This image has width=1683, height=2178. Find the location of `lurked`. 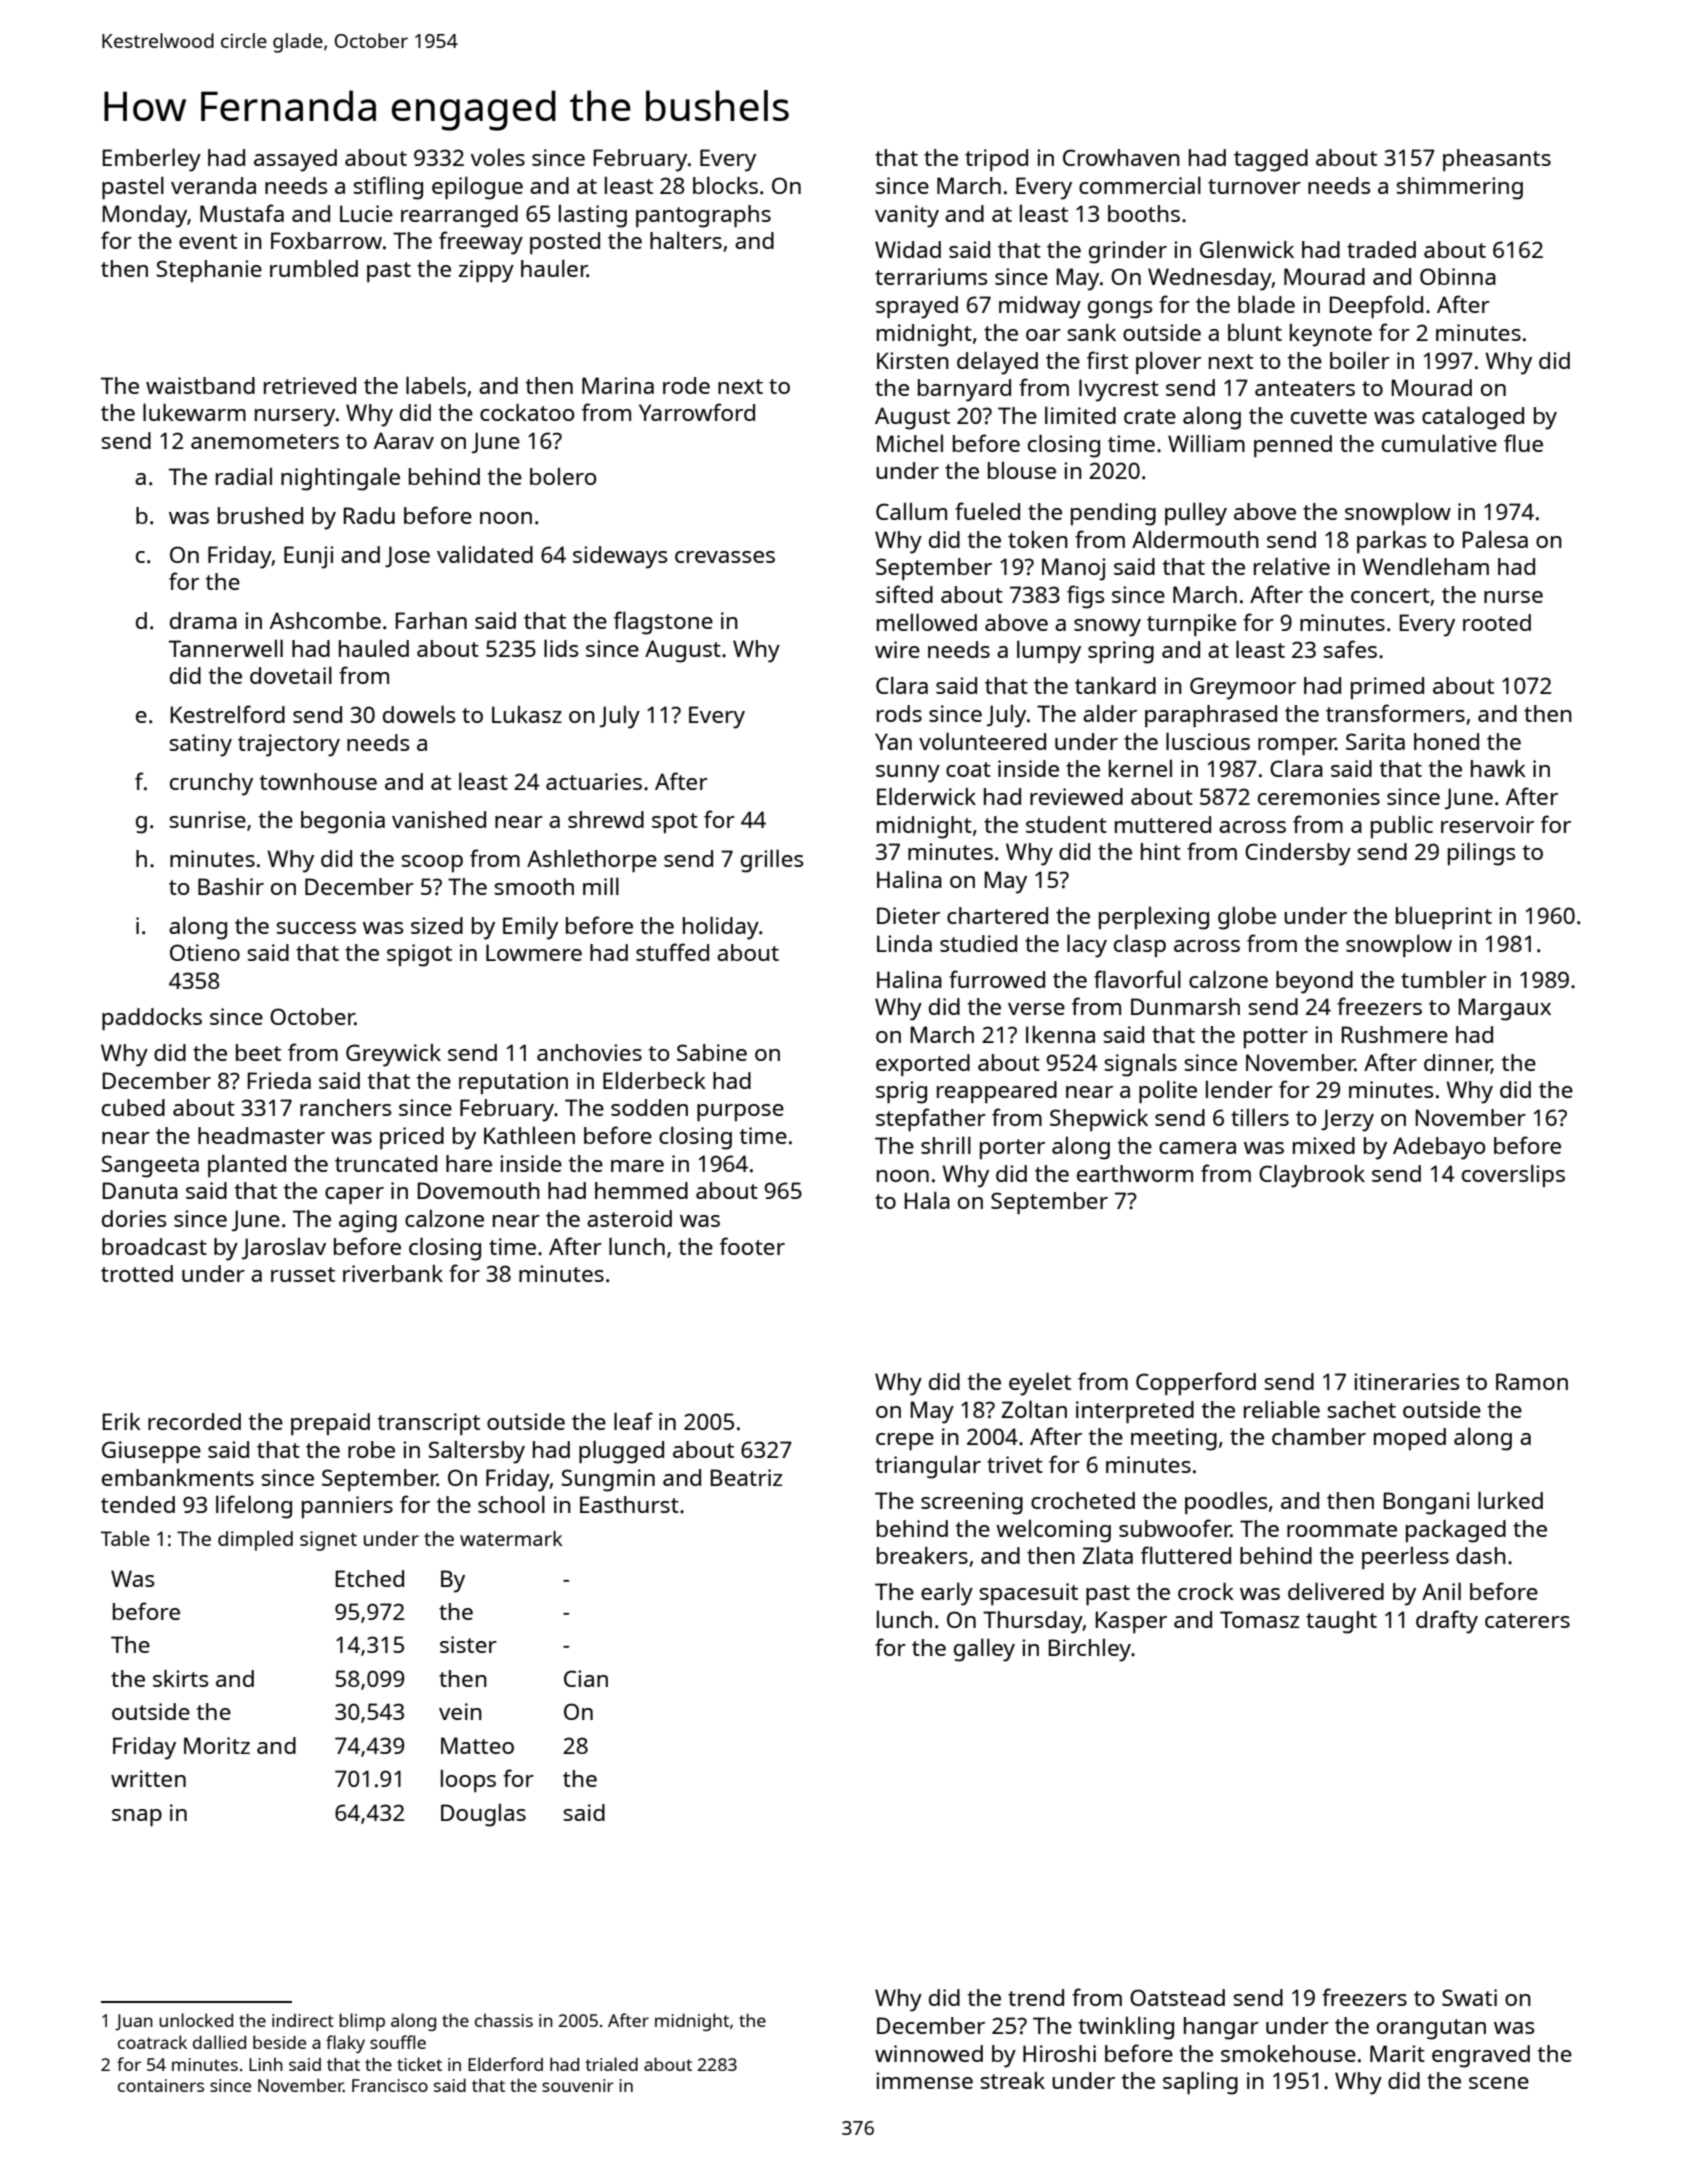

lurked is located at coordinates (1510, 1500).
